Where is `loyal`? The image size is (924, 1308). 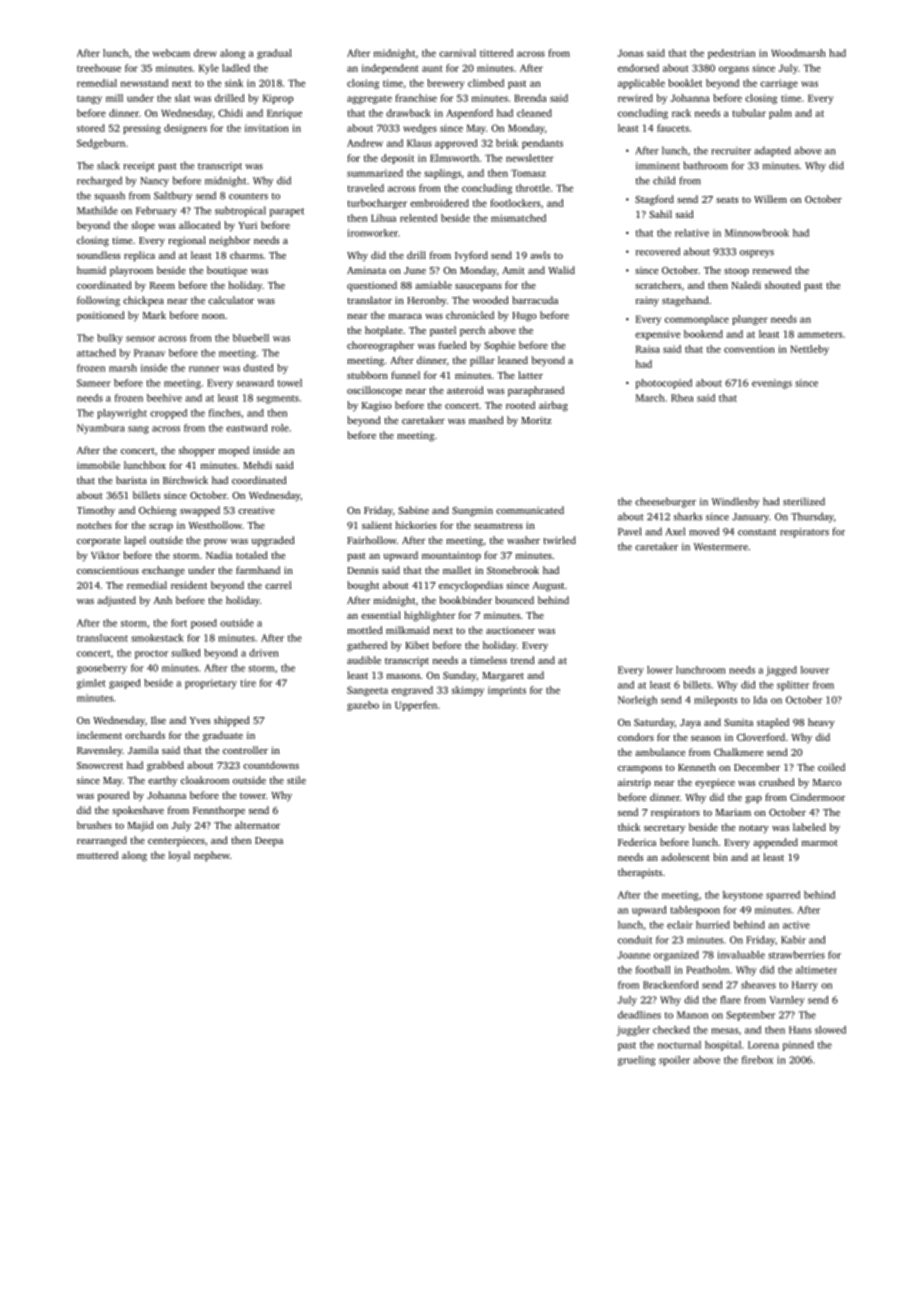 loyal is located at coordinates (179, 856).
